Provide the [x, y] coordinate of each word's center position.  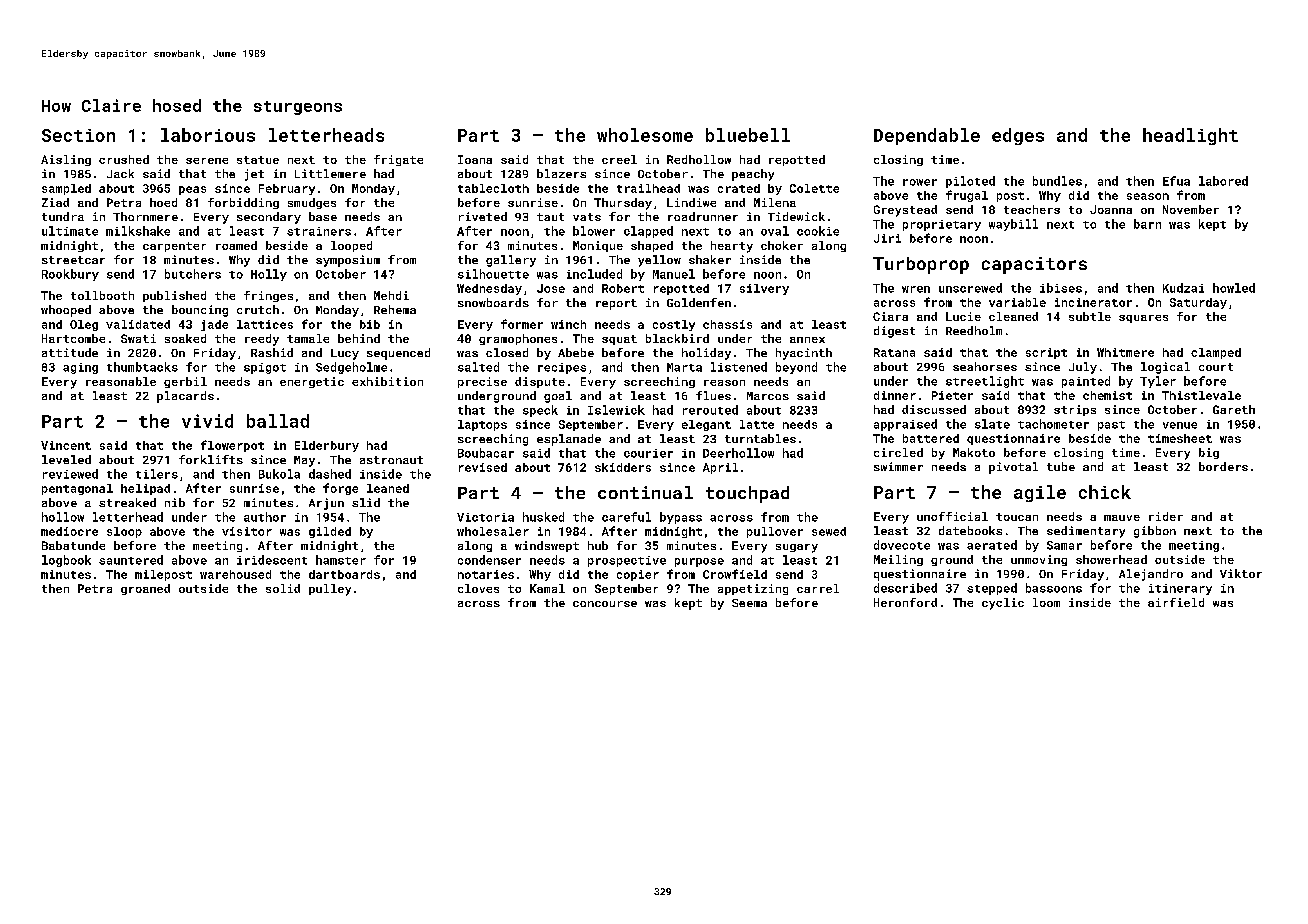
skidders [623, 467]
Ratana [894, 352]
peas [192, 190]
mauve [1122, 518]
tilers [157, 474]
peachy [753, 175]
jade [214, 325]
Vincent [66, 445]
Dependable [927, 136]
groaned [145, 589]
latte [757, 424]
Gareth [1234, 409]
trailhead [648, 188]
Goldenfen [699, 302]
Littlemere [330, 173]
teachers [1032, 209]
